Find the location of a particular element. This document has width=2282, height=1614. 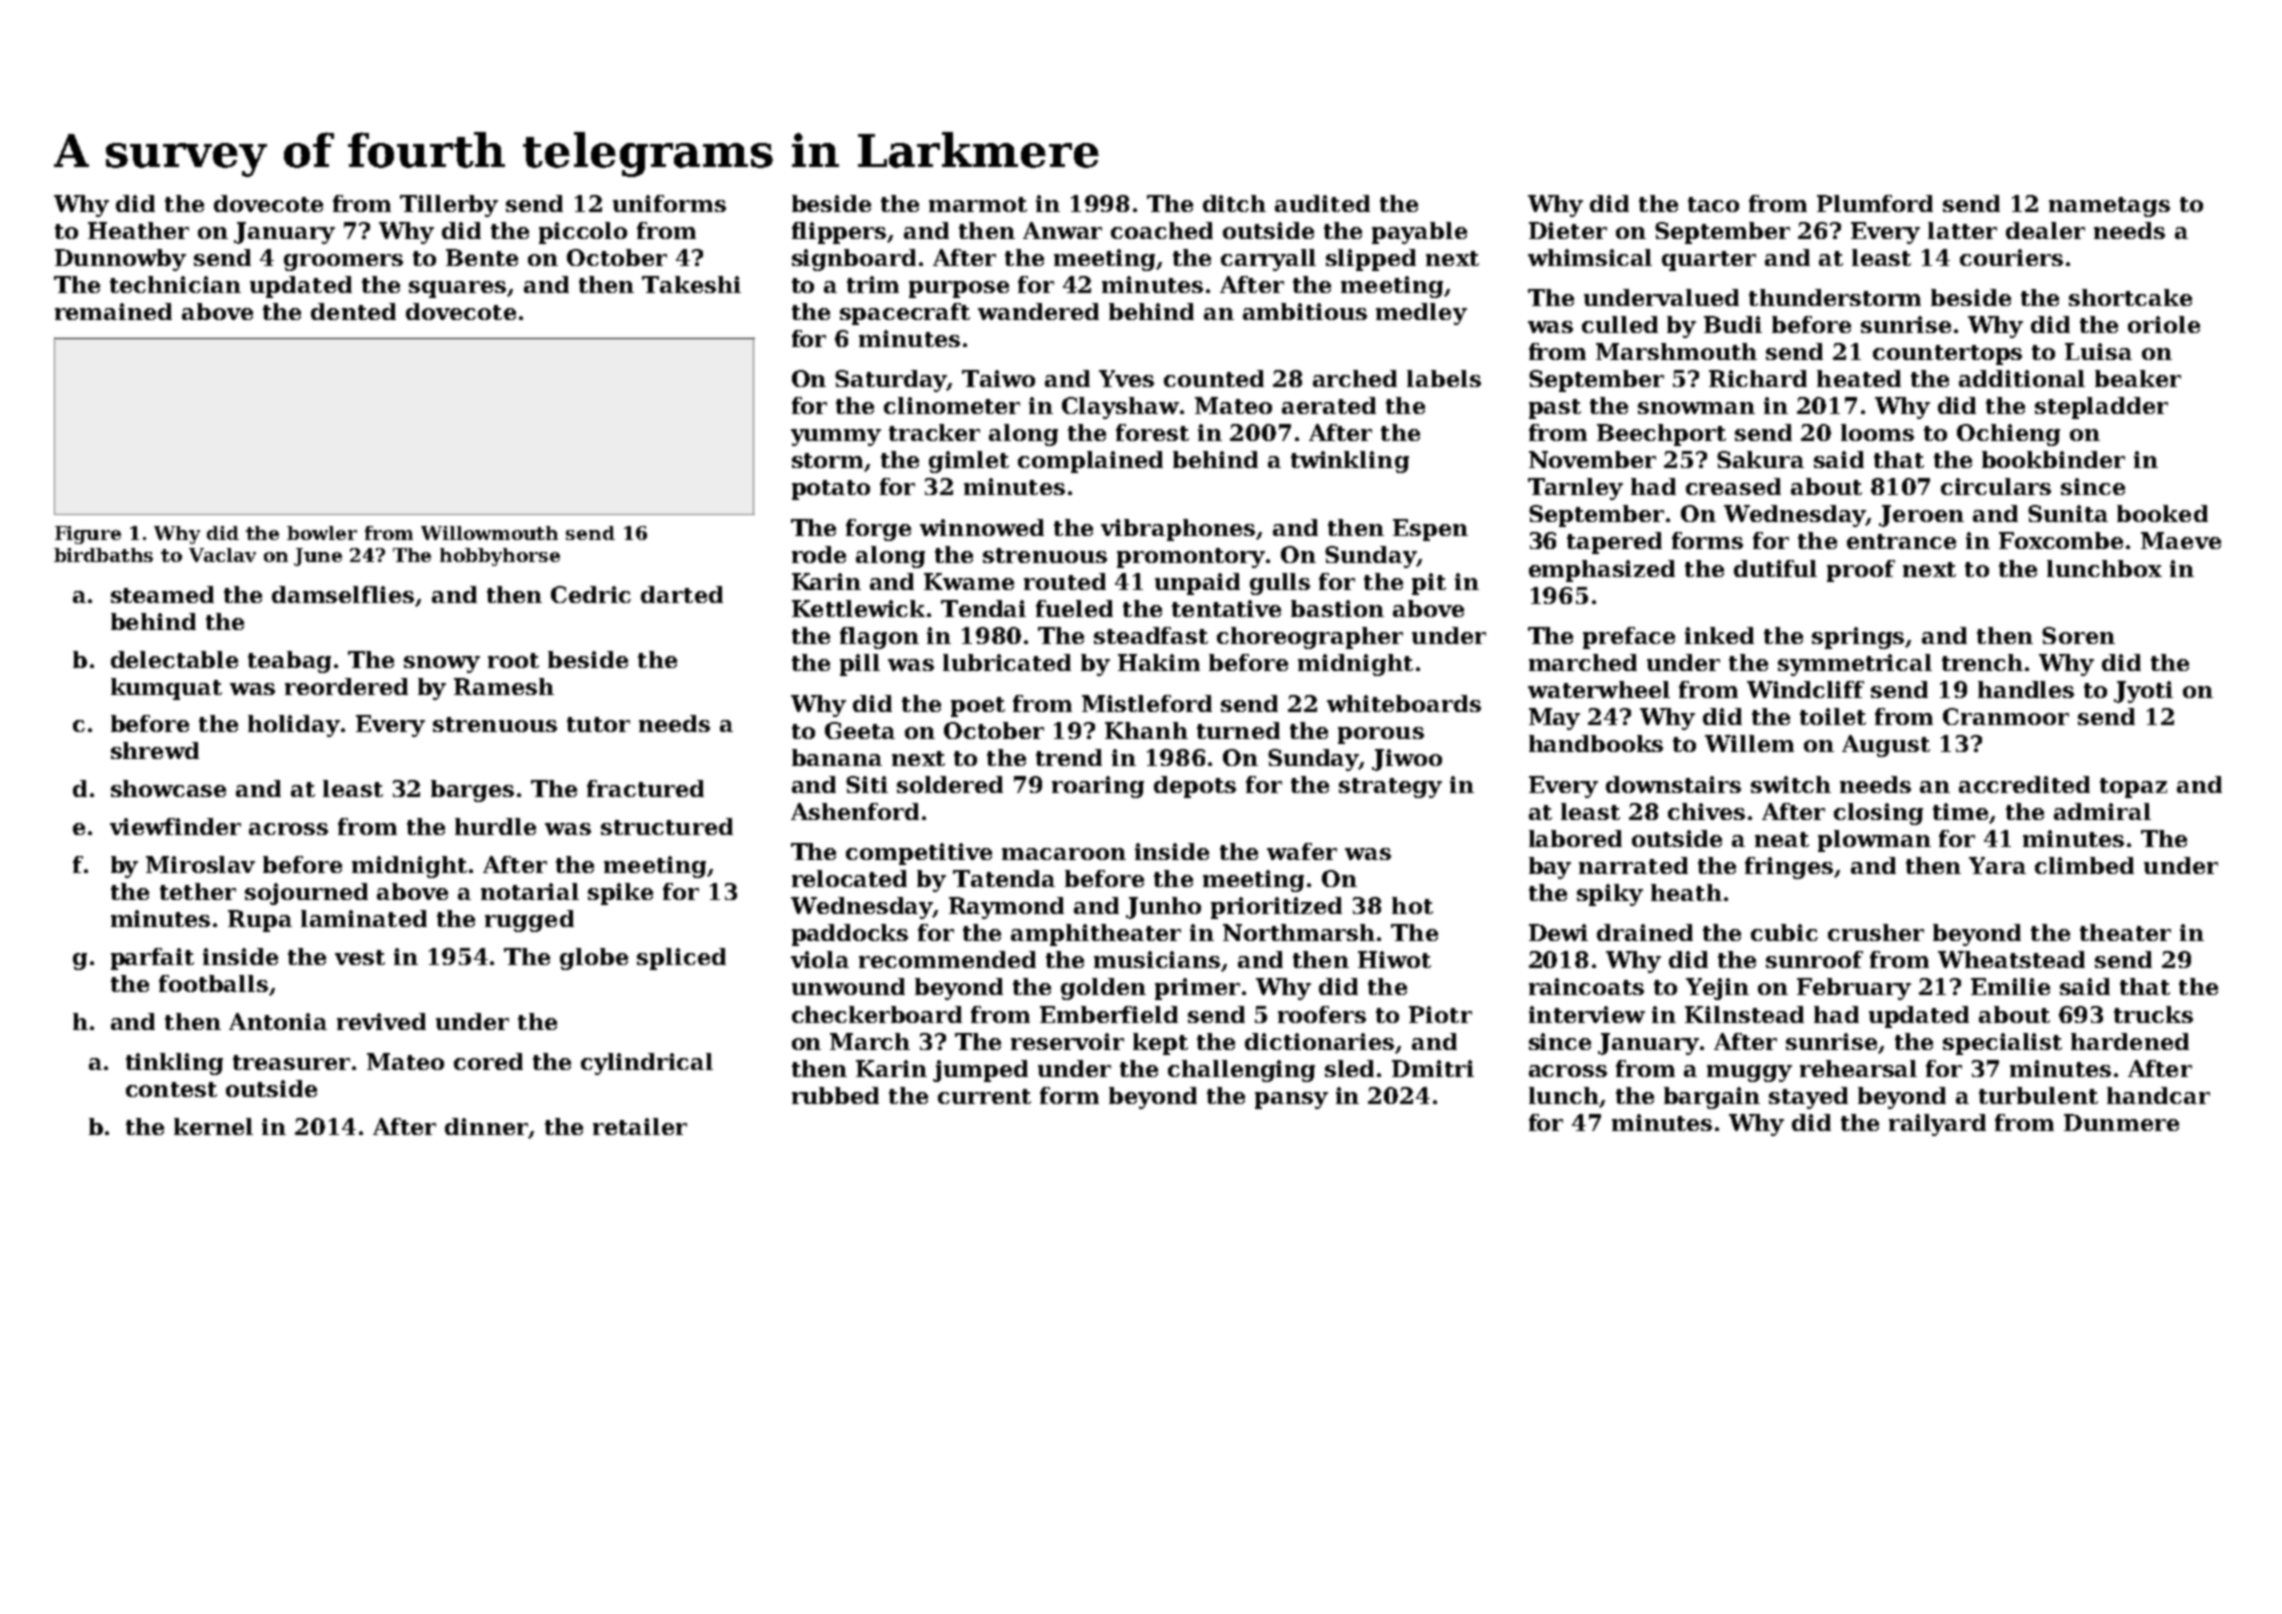

Dunnowby is located at coordinates (120, 260).
